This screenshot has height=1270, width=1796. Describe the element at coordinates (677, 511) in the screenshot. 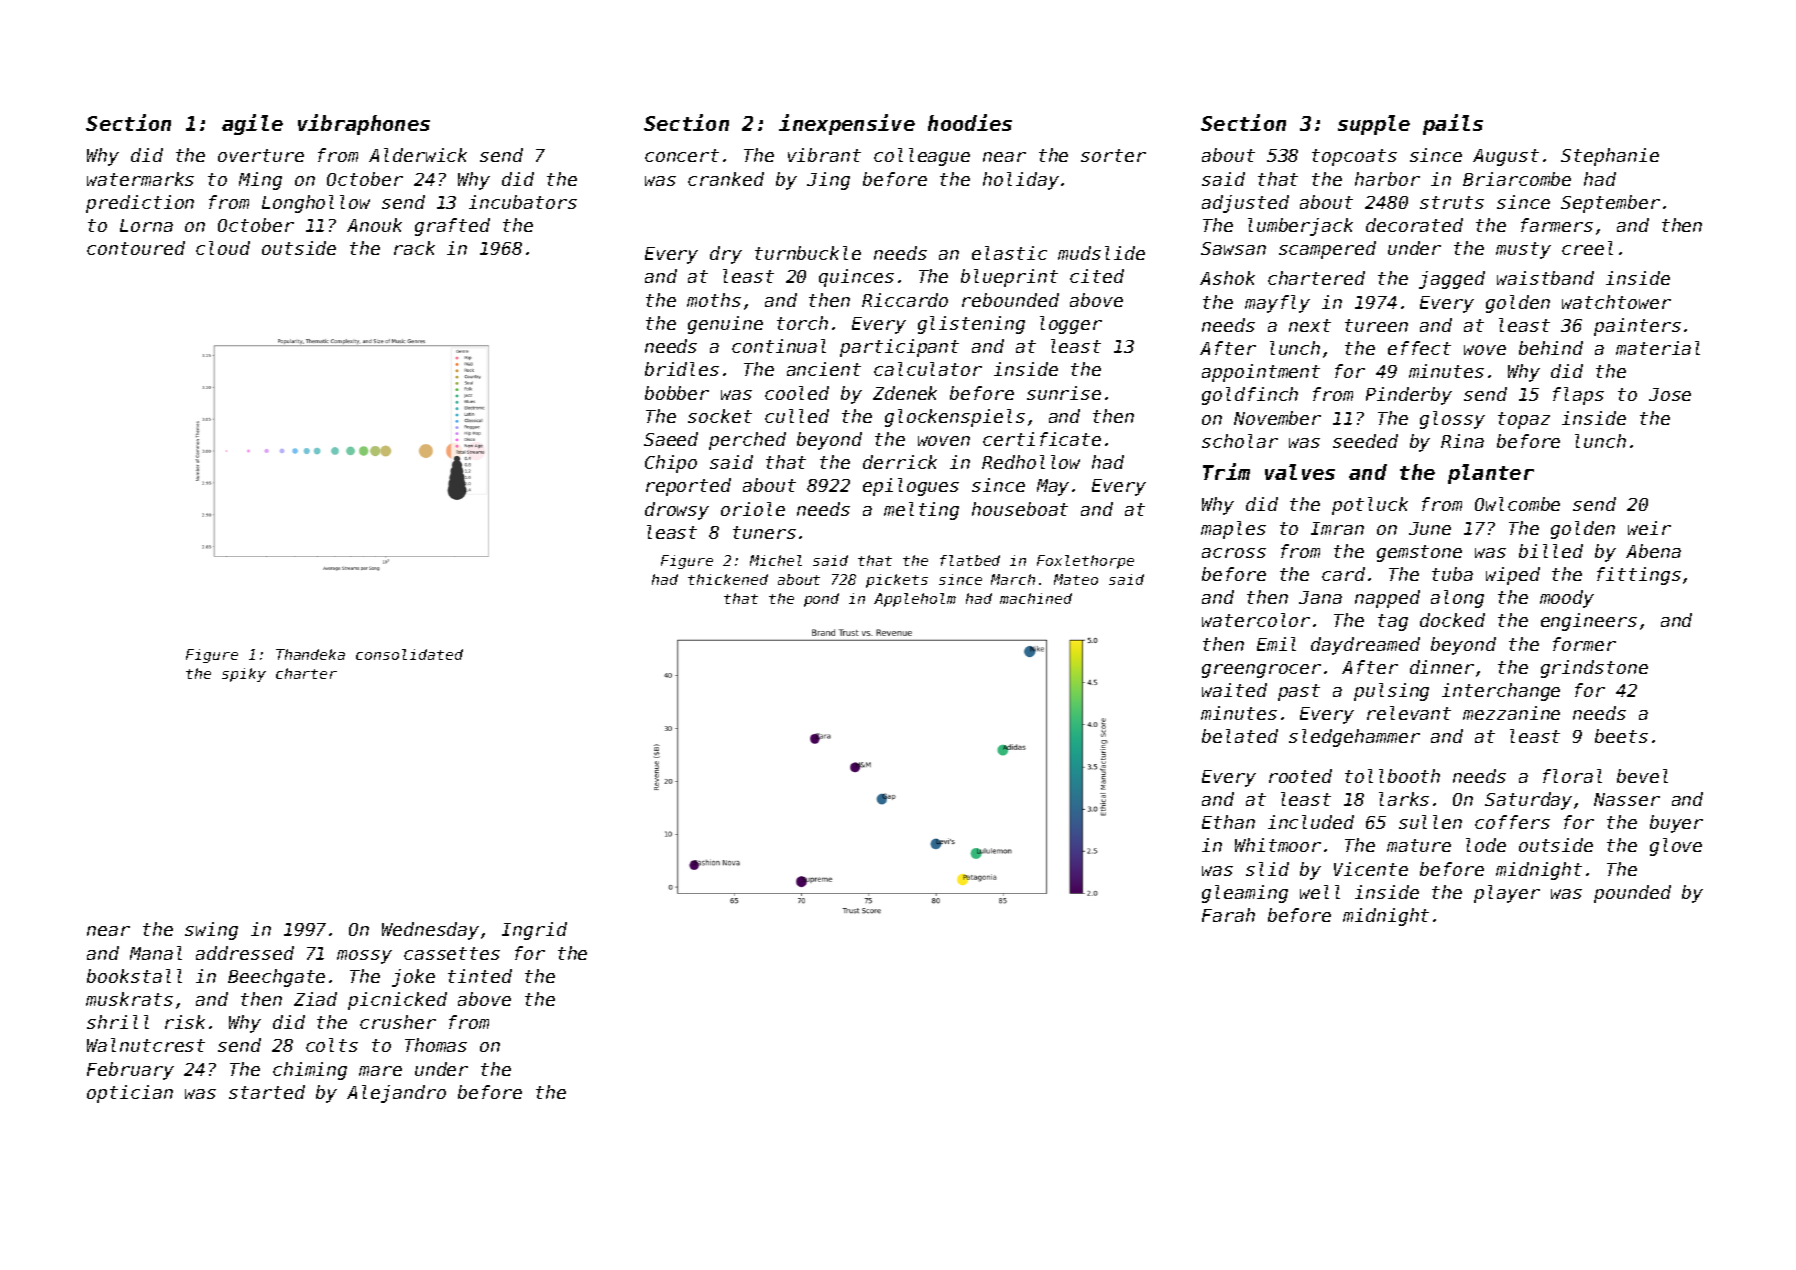

I see `drowsy` at that location.
